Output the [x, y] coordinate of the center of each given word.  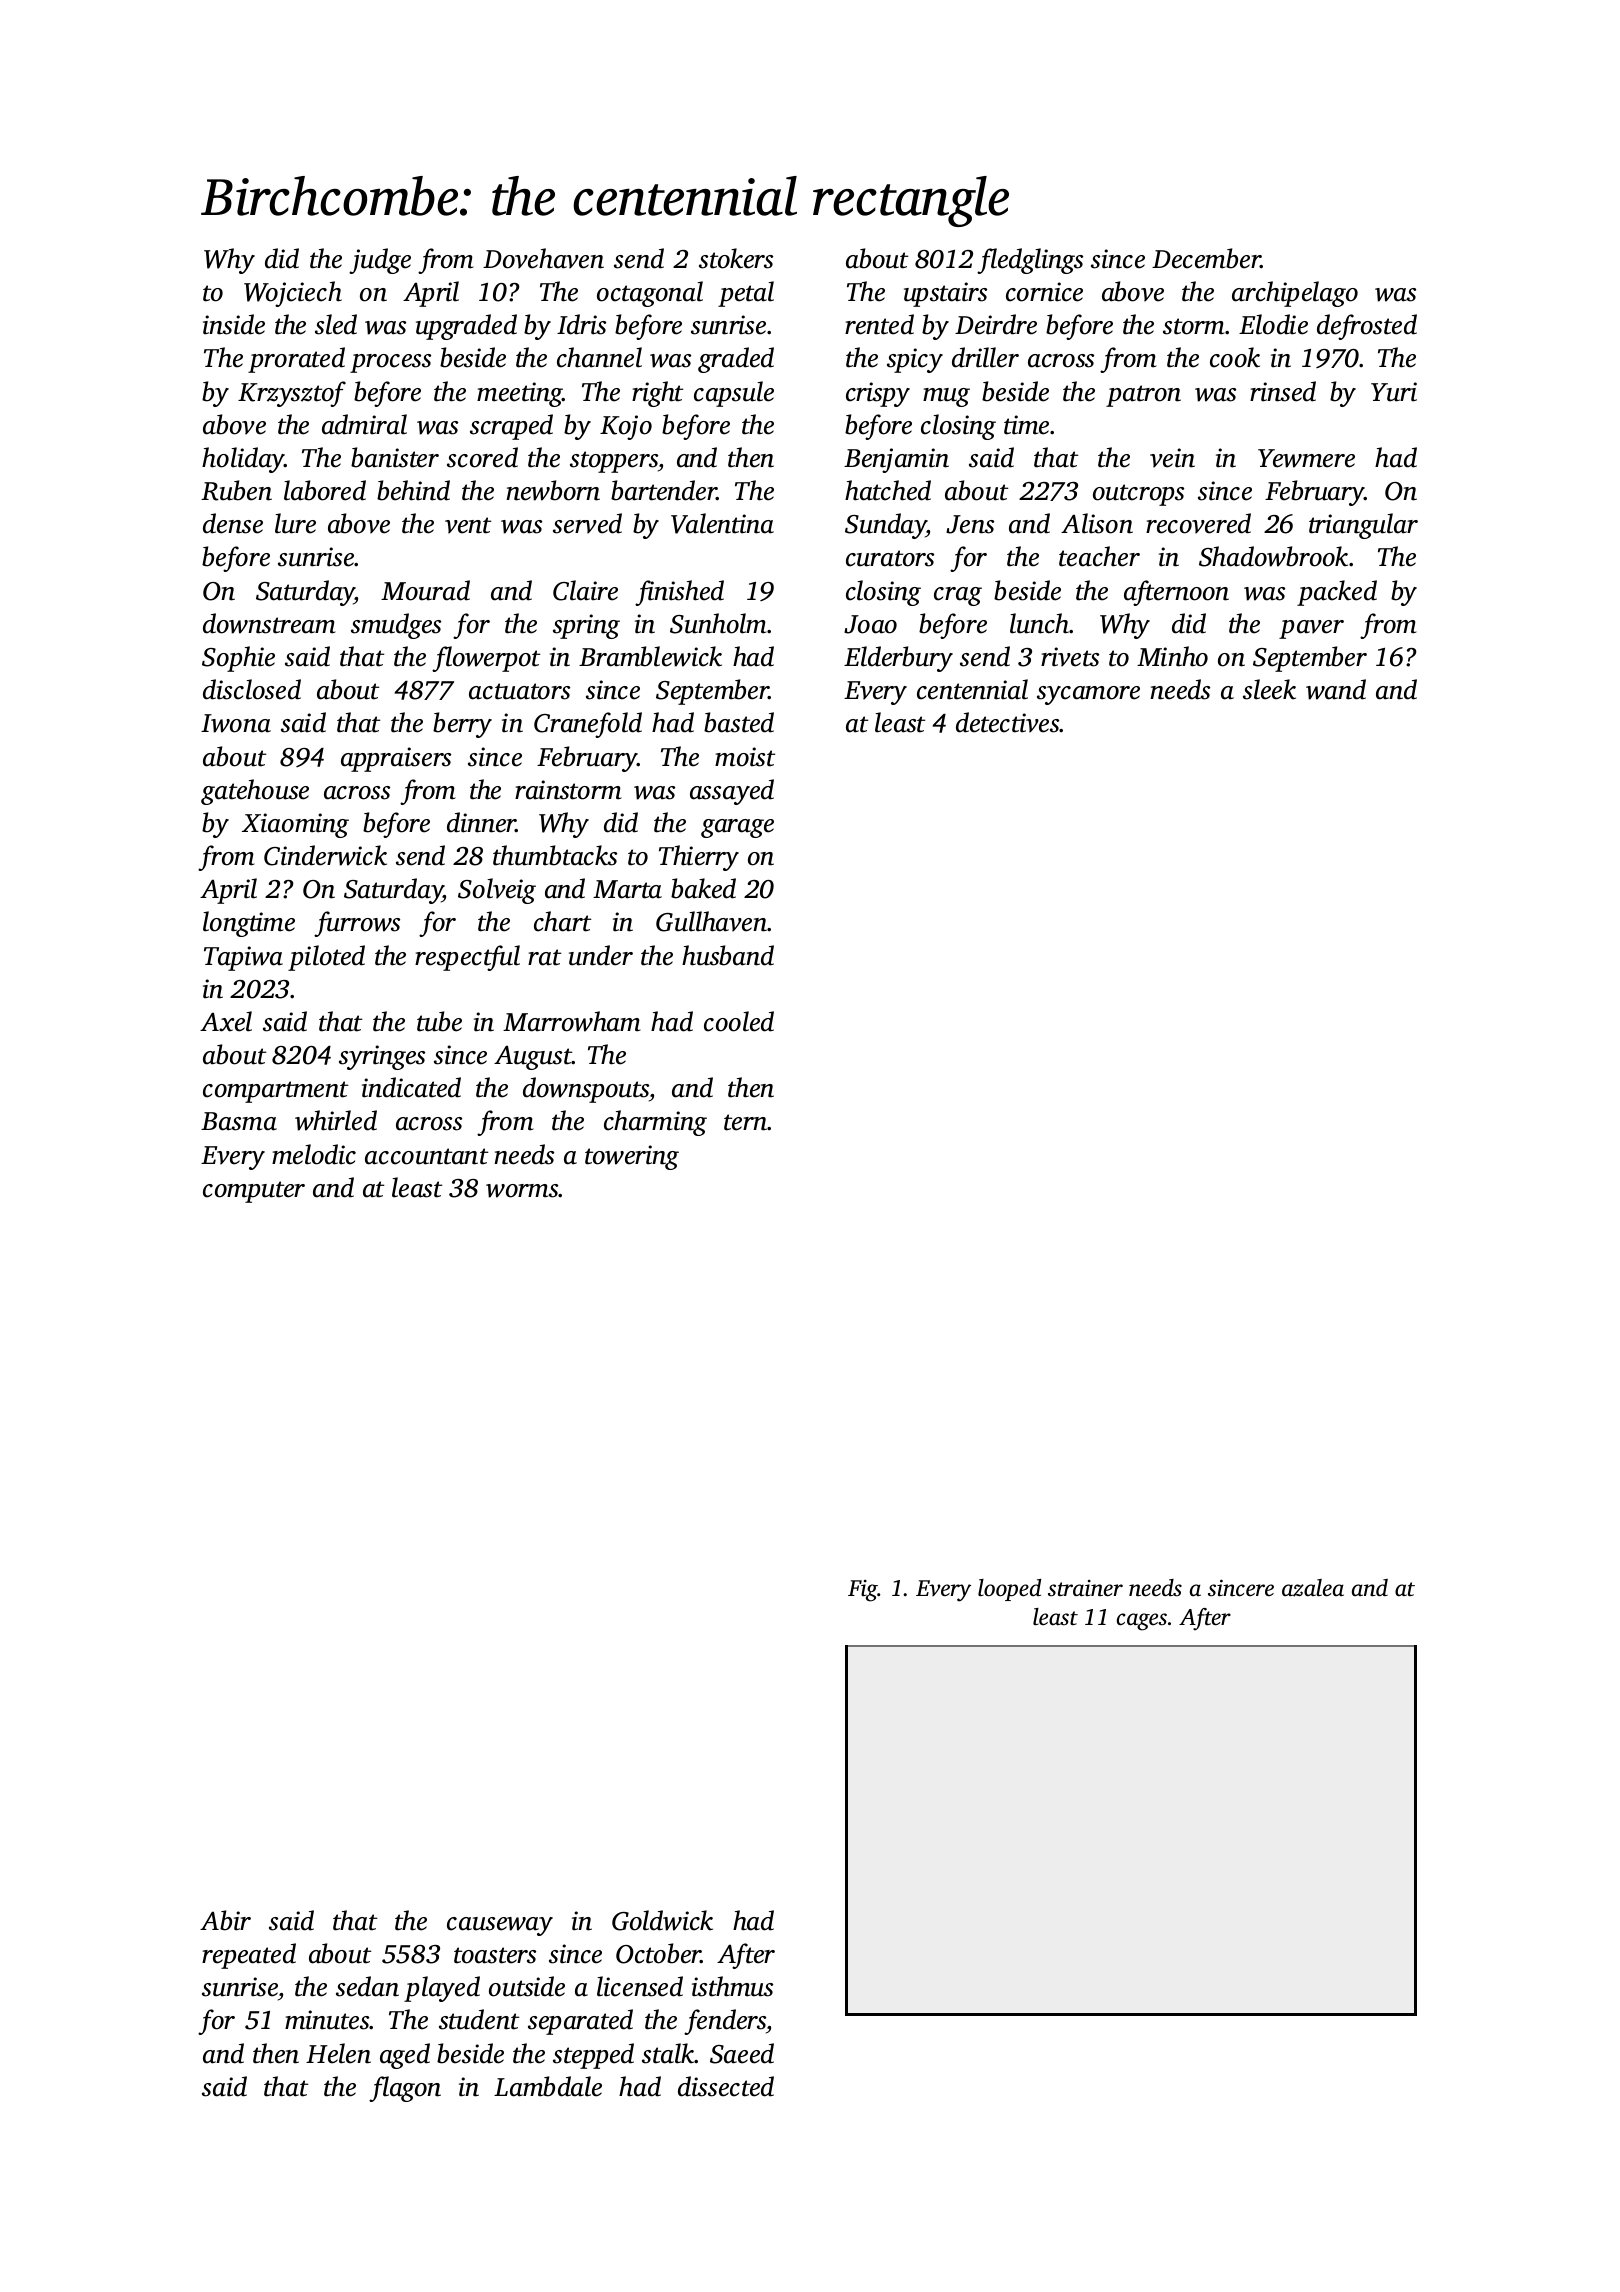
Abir [225, 1920]
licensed [640, 1986]
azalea [1313, 1588]
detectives [1008, 722]
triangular [1363, 526]
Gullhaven [712, 921]
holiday [243, 460]
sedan [367, 1986]
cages [1142, 1622]
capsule [734, 394]
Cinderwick [325, 855]
